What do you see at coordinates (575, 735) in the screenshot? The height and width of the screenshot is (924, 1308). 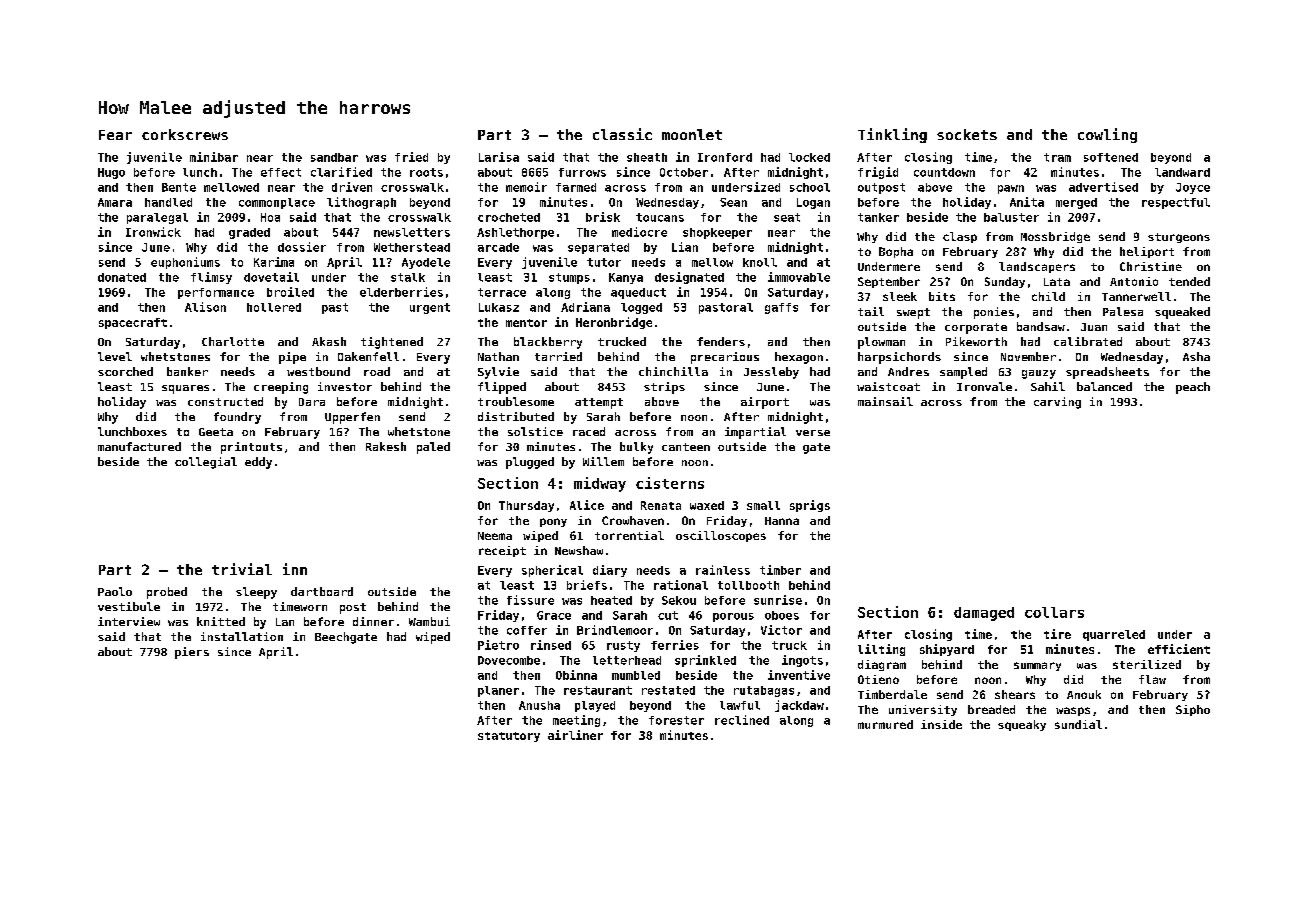 I see `airliner` at bounding box center [575, 735].
